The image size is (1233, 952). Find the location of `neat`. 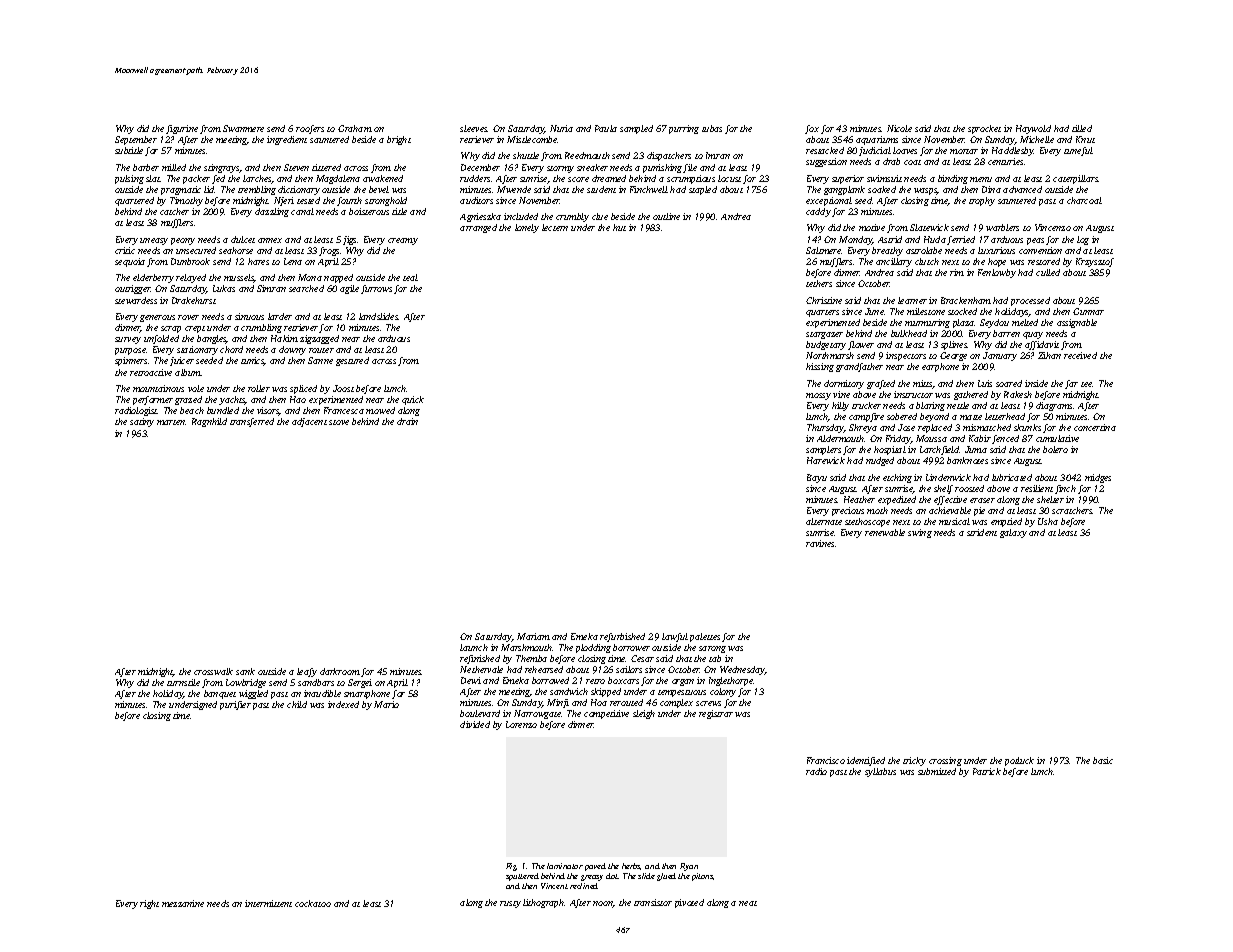

neat is located at coordinates (748, 903).
